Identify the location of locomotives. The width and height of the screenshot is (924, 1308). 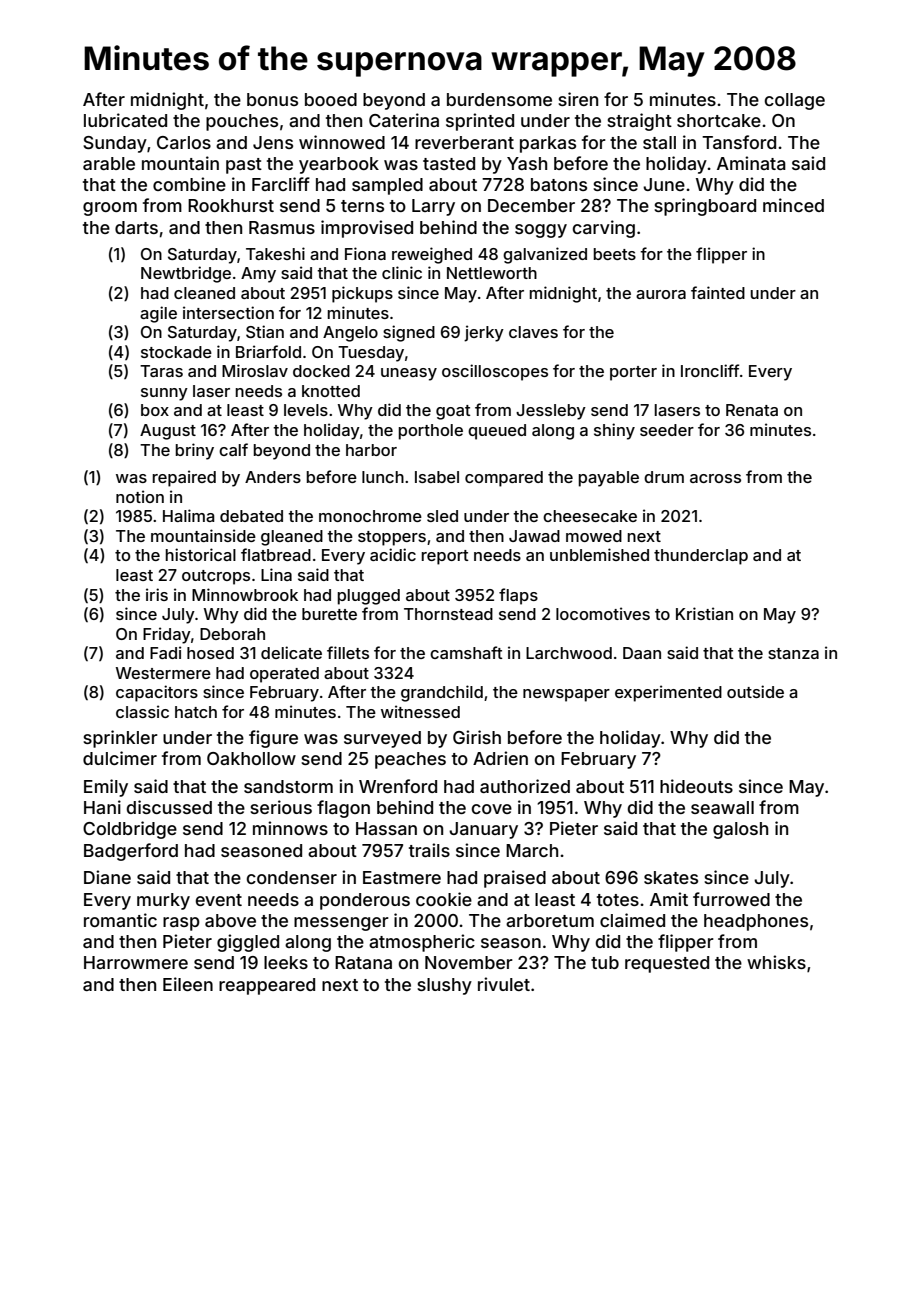
(603, 613).
